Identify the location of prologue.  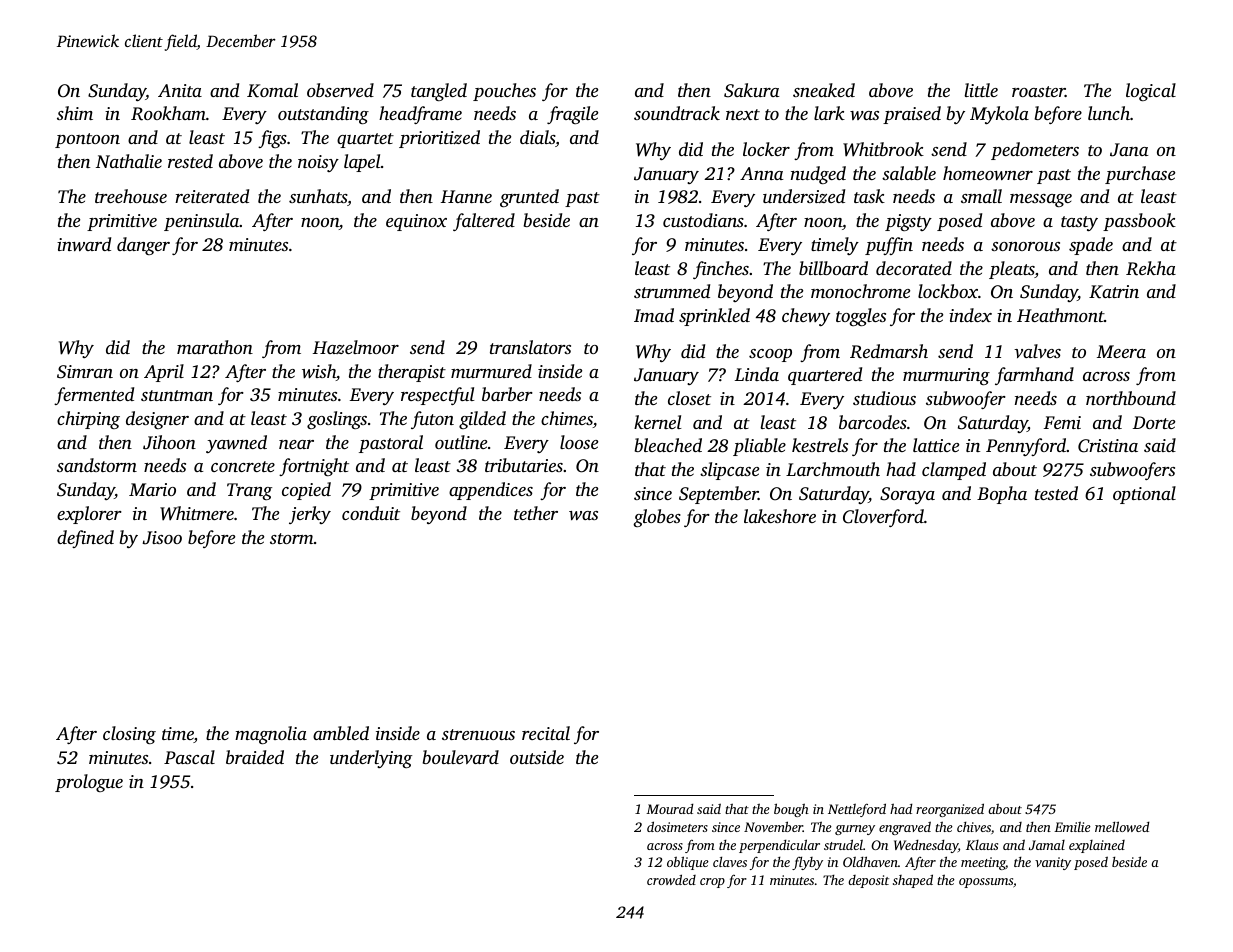
(89, 783).
